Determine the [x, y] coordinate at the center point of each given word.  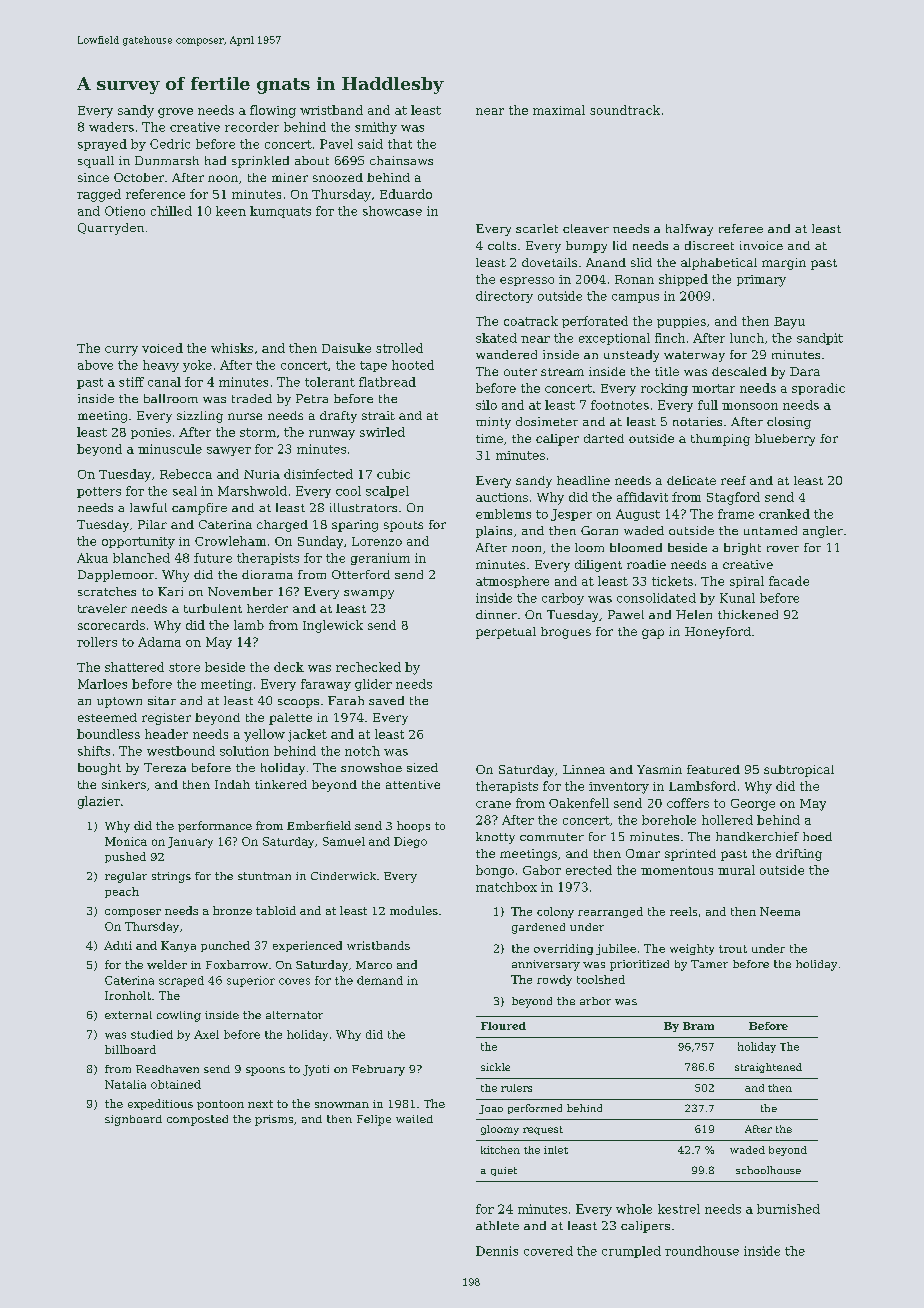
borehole [669, 820]
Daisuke [346, 348]
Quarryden [111, 229]
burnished [788, 1209]
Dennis [497, 1251]
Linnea [584, 769]
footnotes [620, 405]
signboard [133, 1120]
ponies [151, 433]
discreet [709, 245]
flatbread [387, 382]
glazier [99, 802]
